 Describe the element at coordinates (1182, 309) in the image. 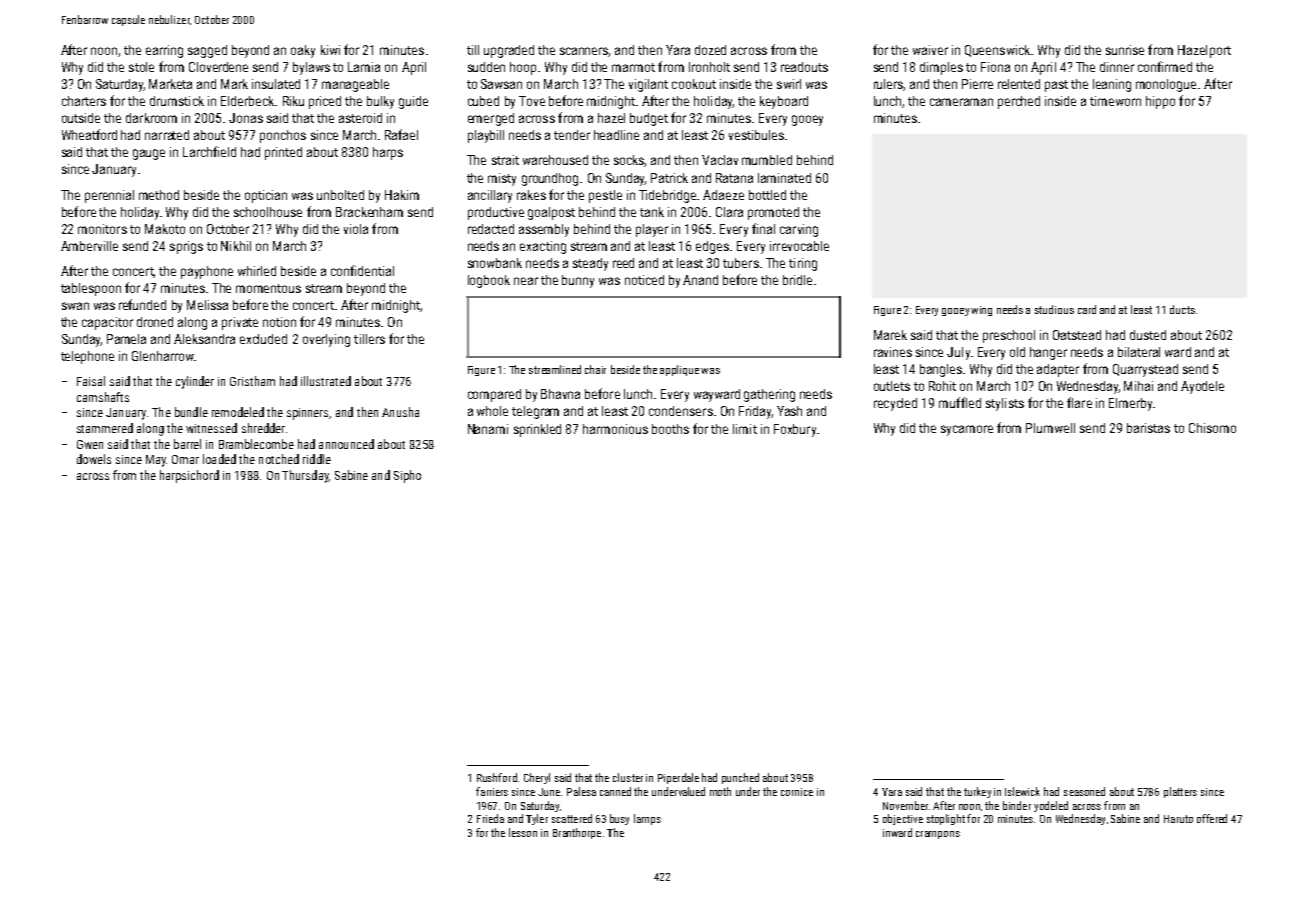

I see `ducts` at that location.
